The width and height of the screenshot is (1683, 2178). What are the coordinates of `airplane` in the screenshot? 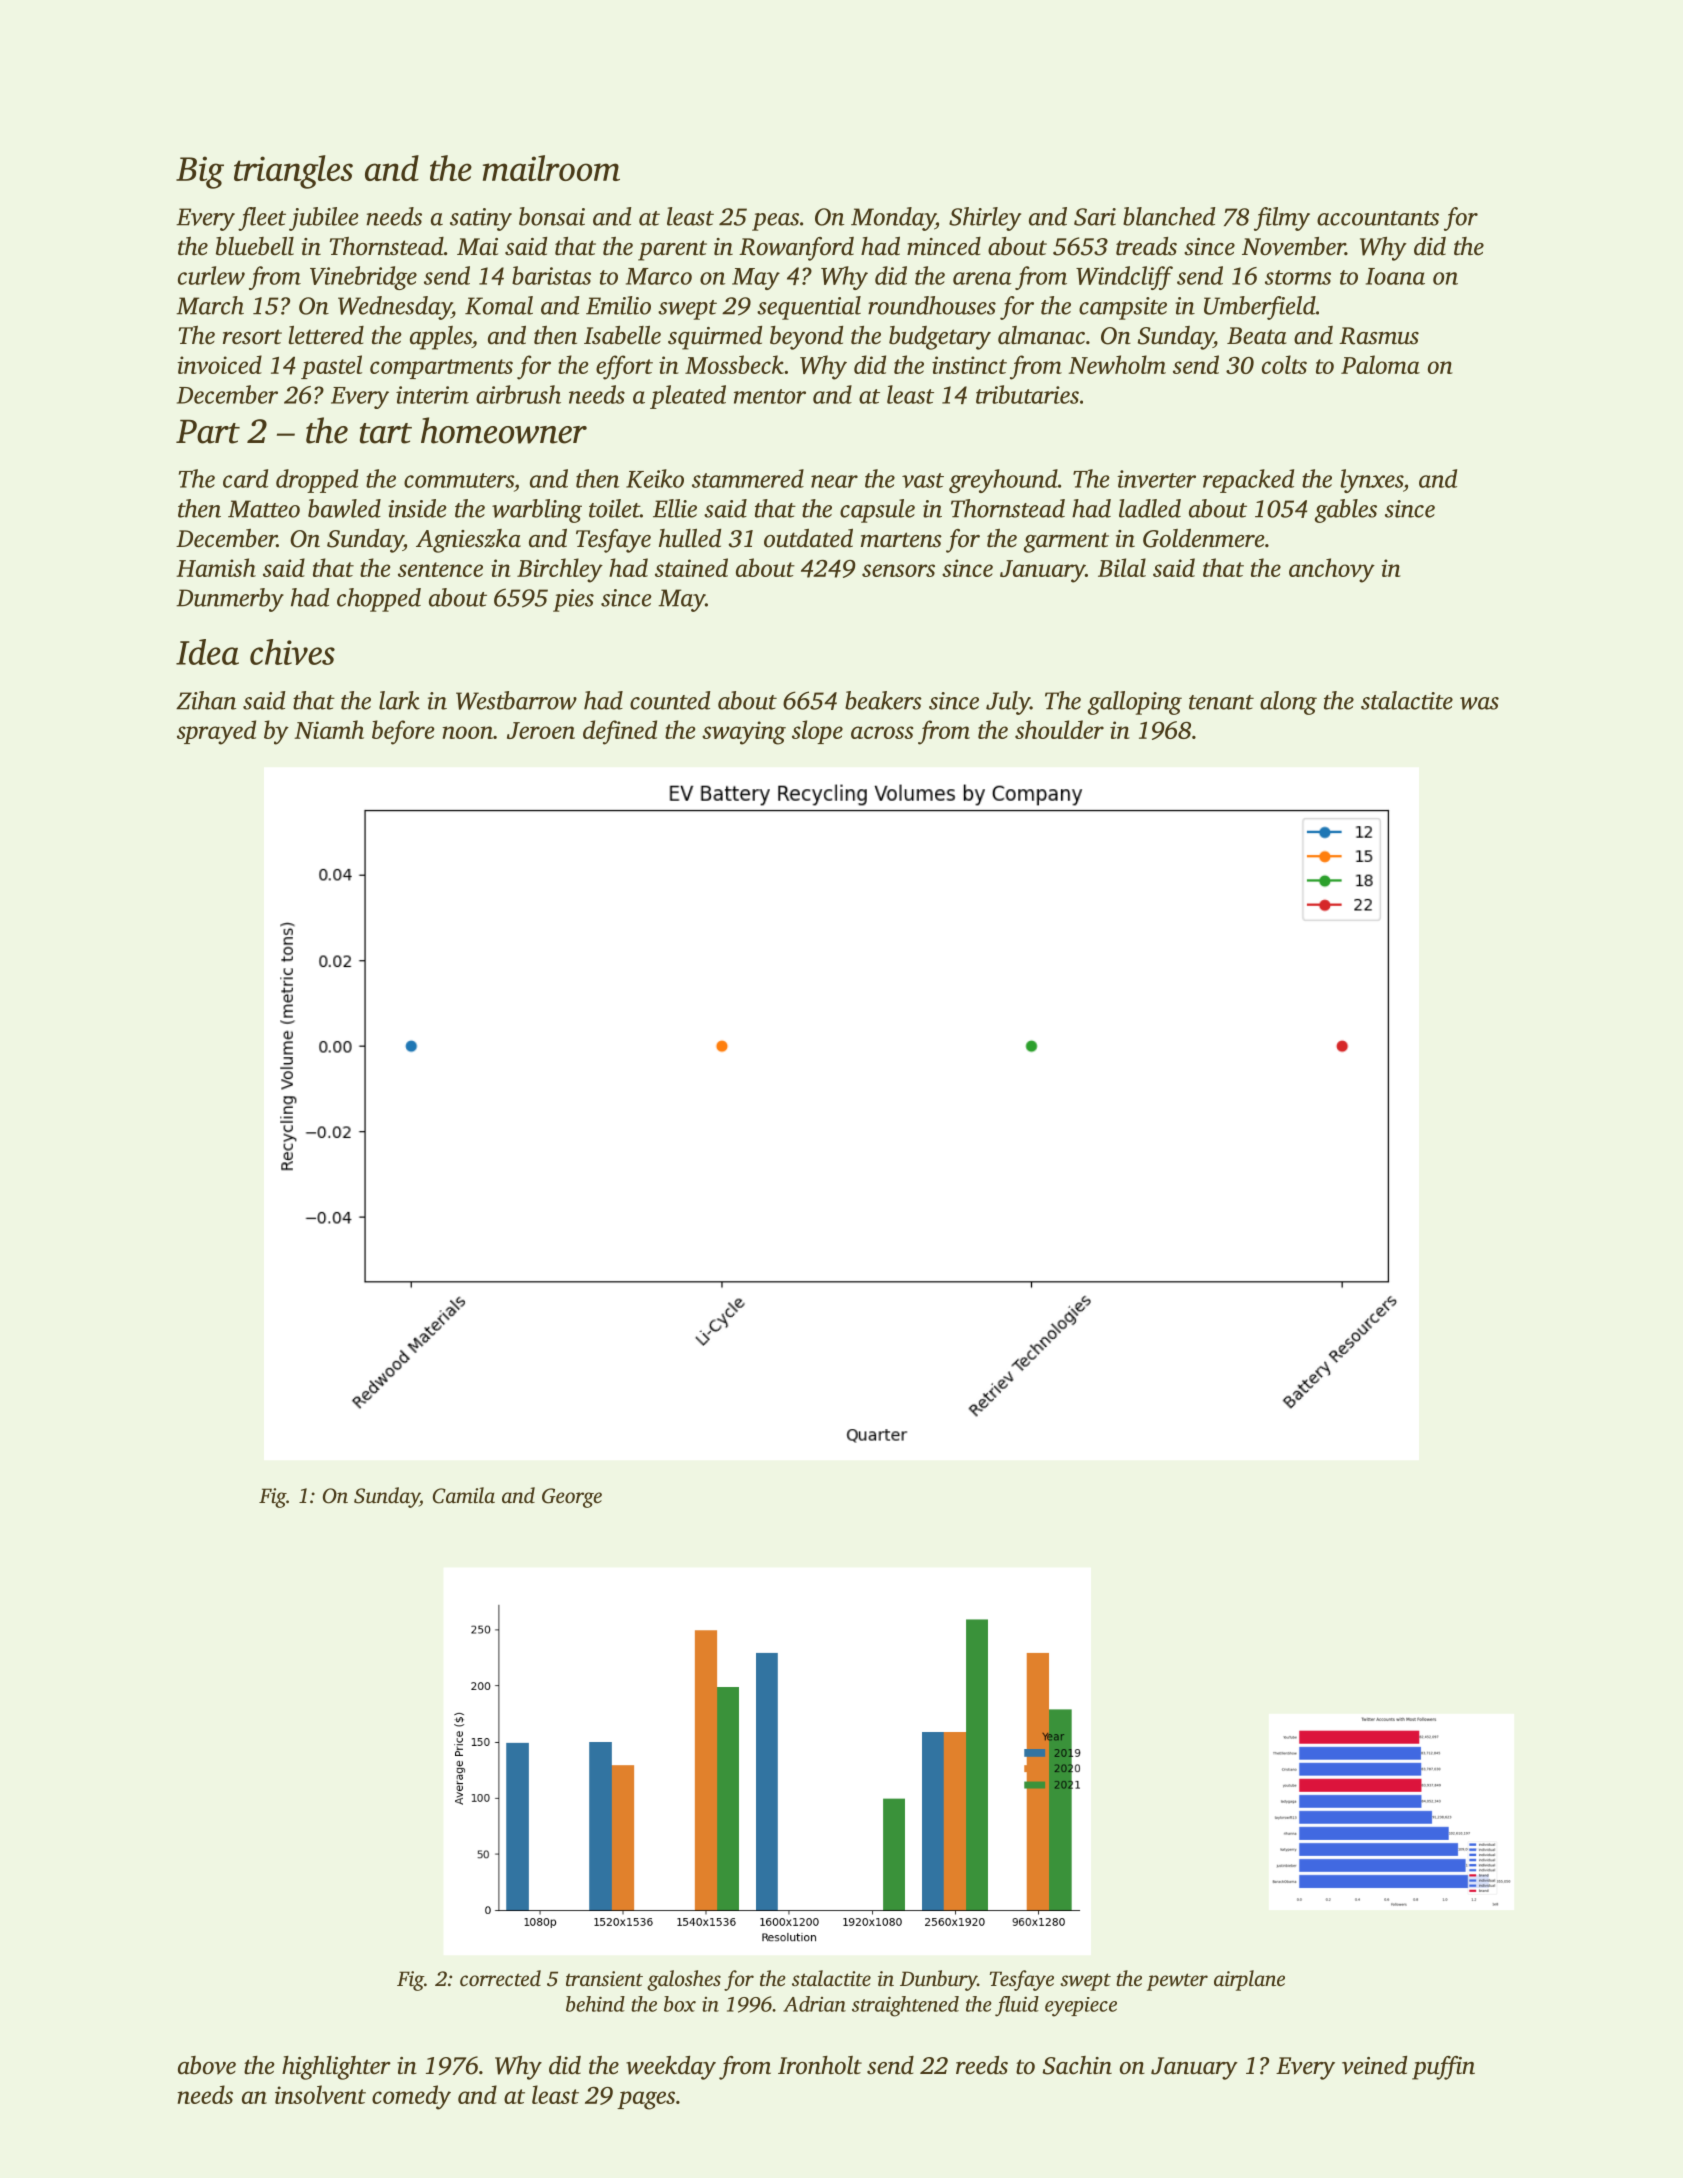 It's located at (1249, 1980).
